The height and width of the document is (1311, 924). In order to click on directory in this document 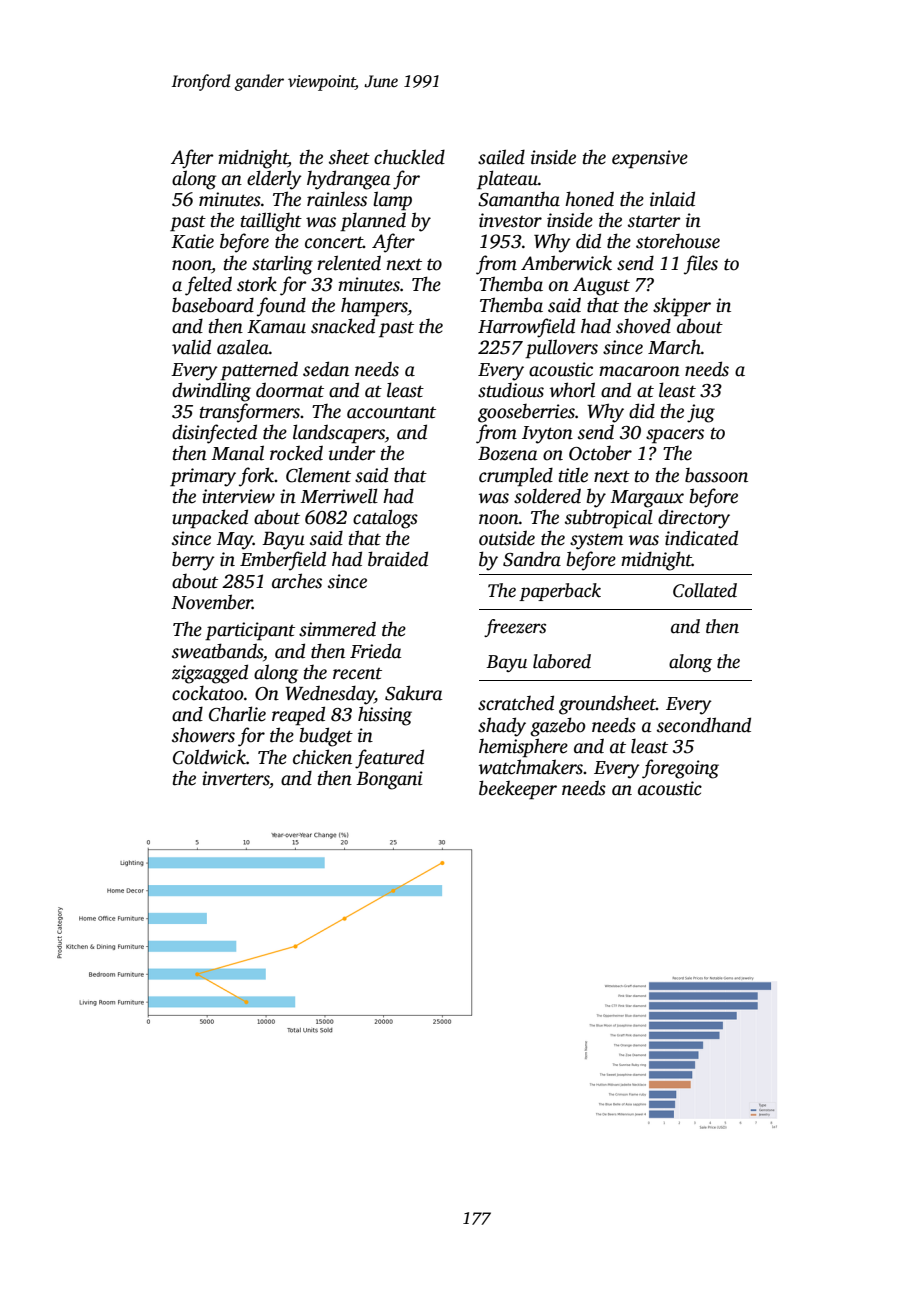, I will do `click(694, 519)`.
